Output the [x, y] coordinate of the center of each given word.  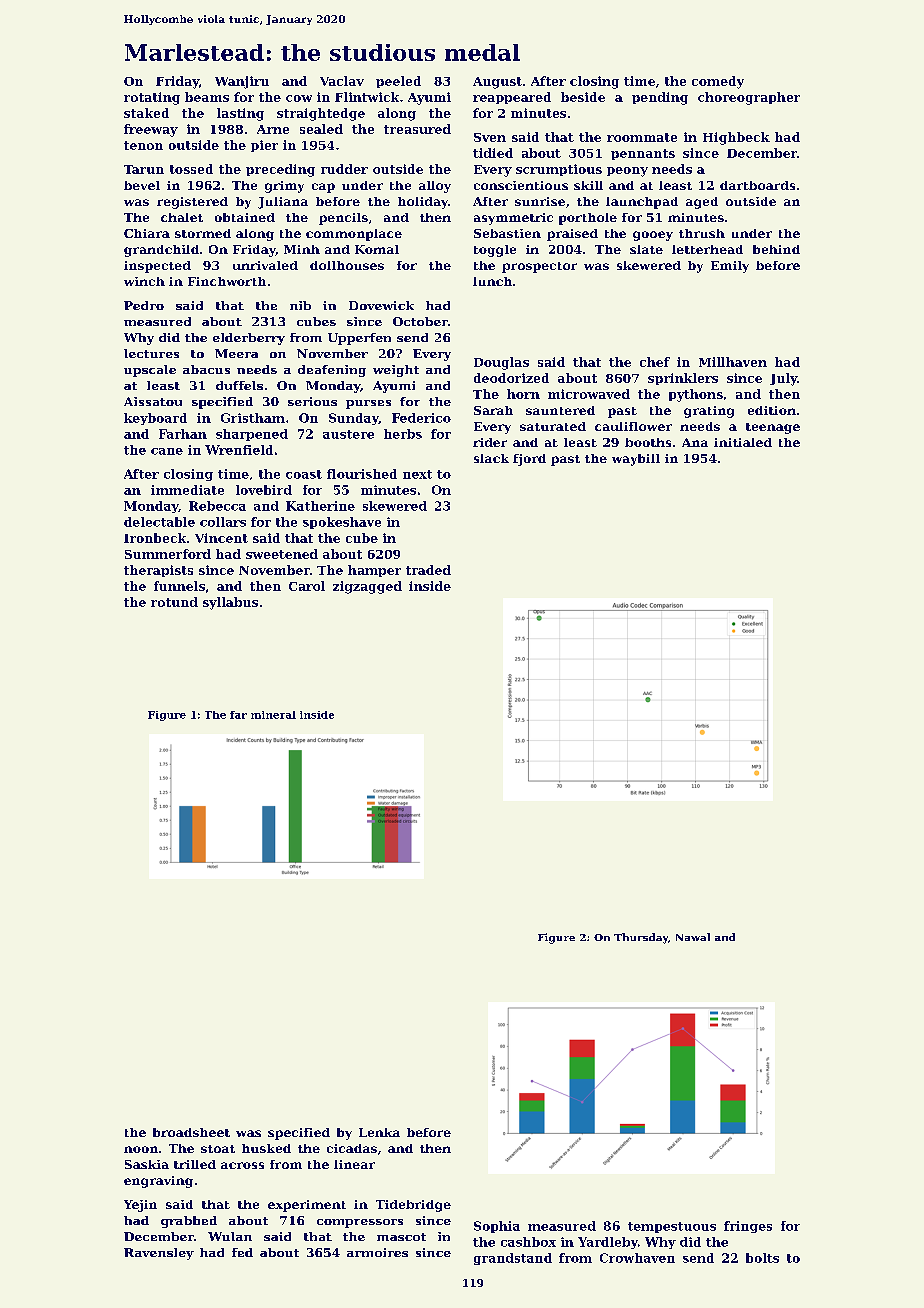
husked [266, 1148]
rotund [174, 602]
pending [660, 98]
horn [523, 394]
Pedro [144, 305]
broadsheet [191, 1132]
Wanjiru [242, 82]
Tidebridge [413, 1206]
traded [428, 570]
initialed [743, 442]
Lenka [379, 1132]
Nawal [693, 937]
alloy [435, 187]
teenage [773, 428]
